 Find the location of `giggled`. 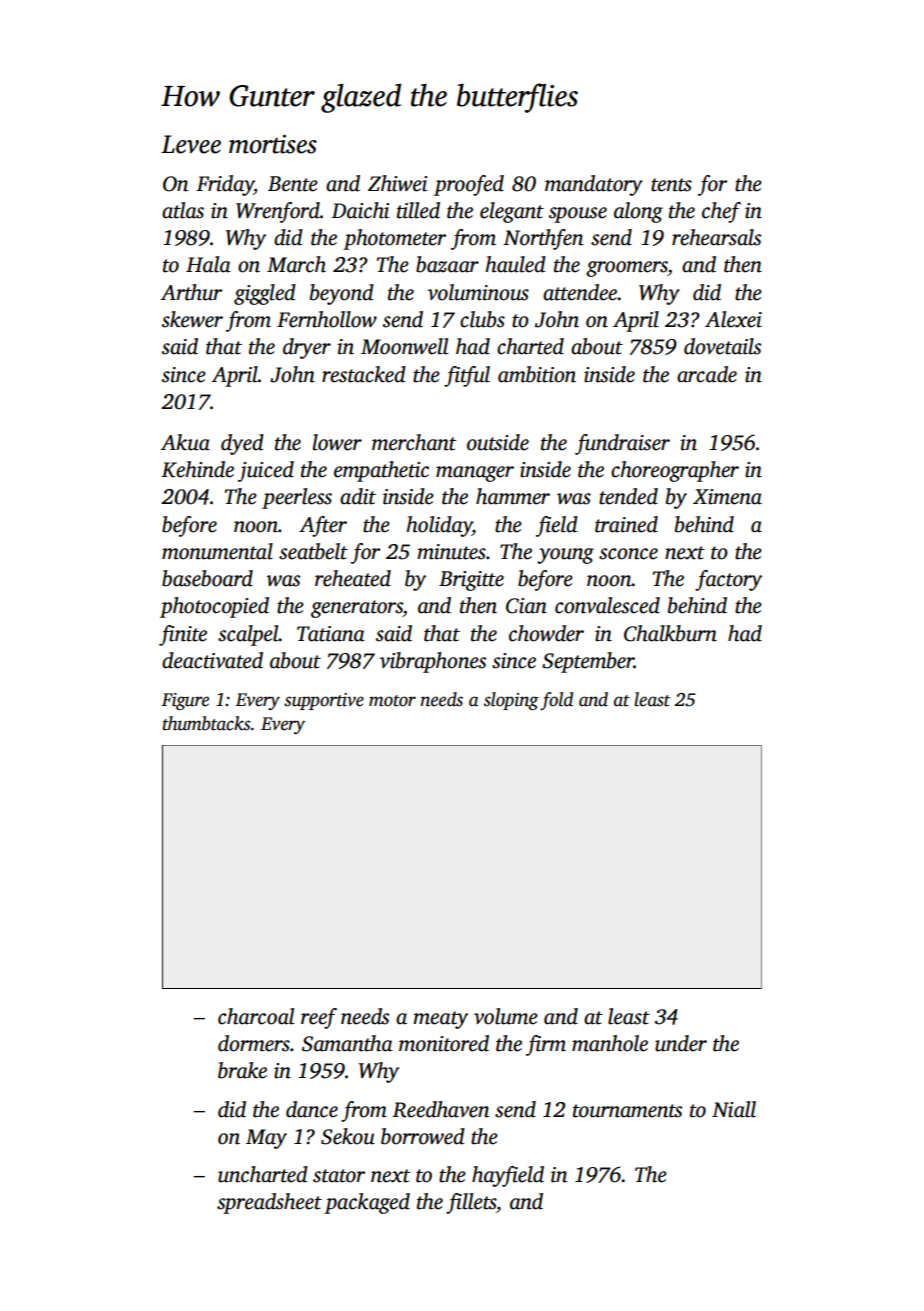

giggled is located at coordinates (265, 294).
